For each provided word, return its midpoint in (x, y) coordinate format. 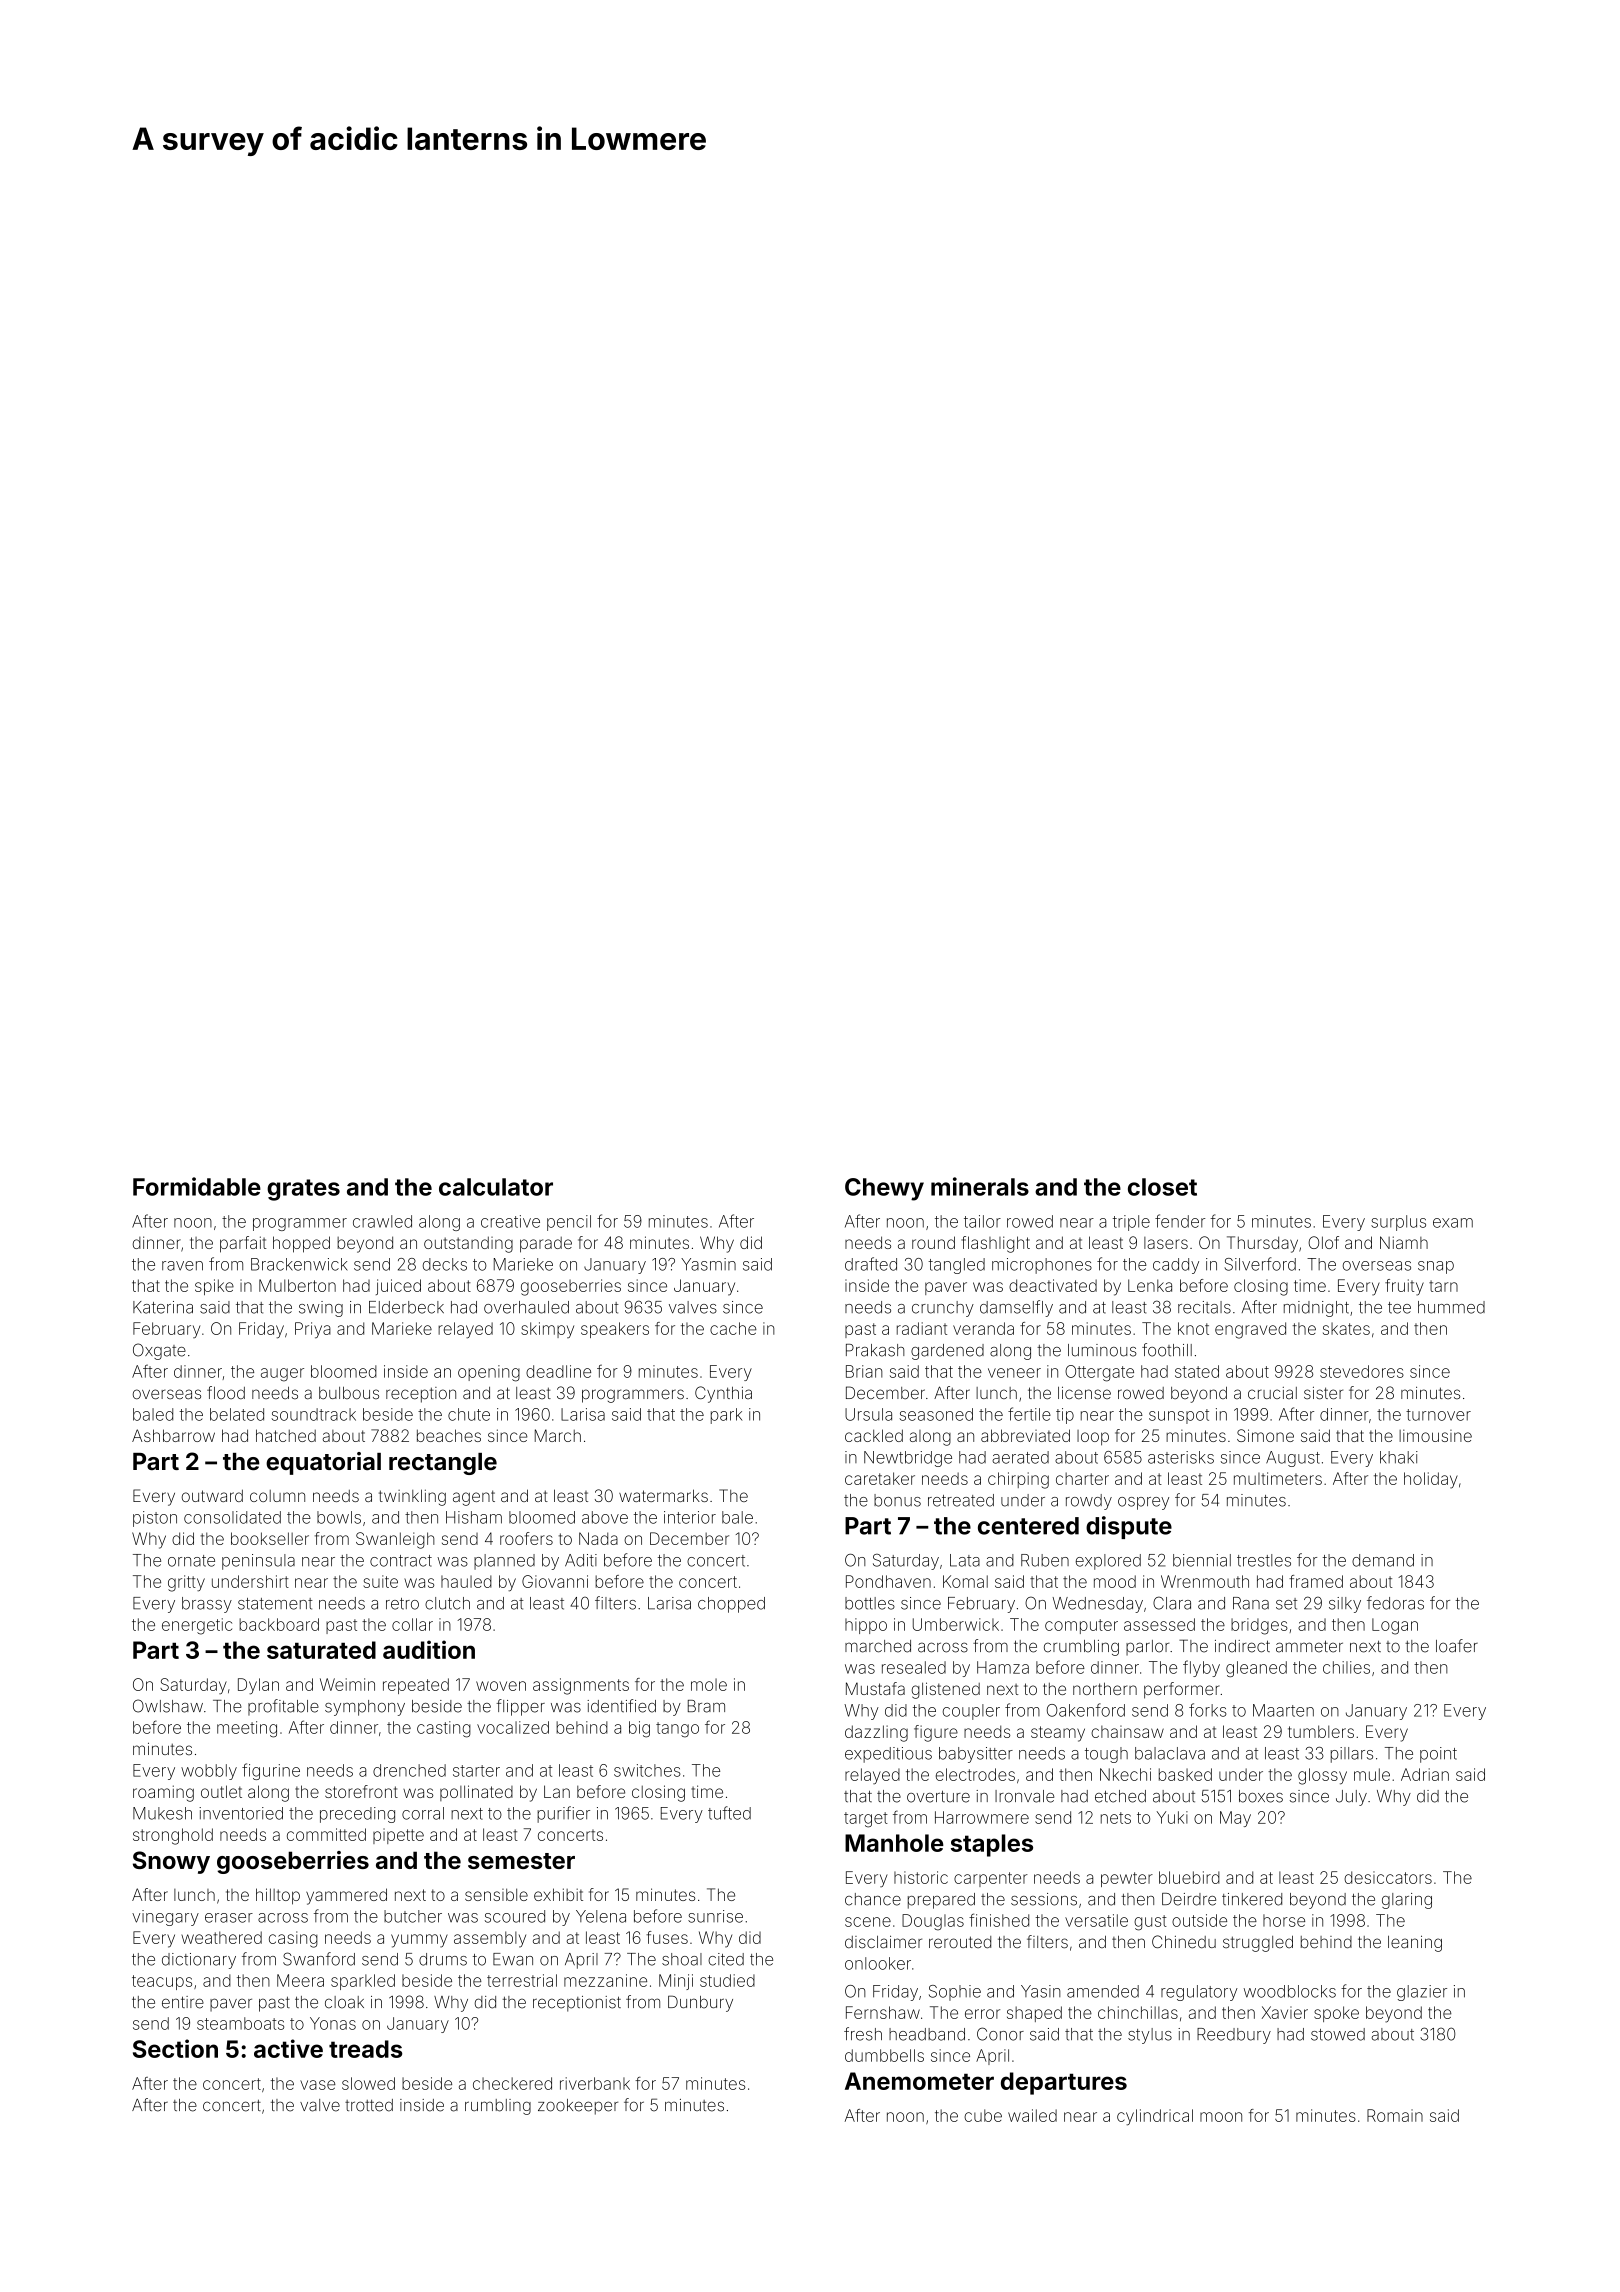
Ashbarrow (173, 1435)
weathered (221, 1937)
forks (1207, 1710)
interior (690, 1517)
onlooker (878, 1963)
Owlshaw (168, 1706)
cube (983, 2115)
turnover (1438, 1415)
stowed (1338, 2034)
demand (1383, 1560)
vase (318, 2085)
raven (182, 1266)
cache (733, 1328)
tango (677, 1730)
